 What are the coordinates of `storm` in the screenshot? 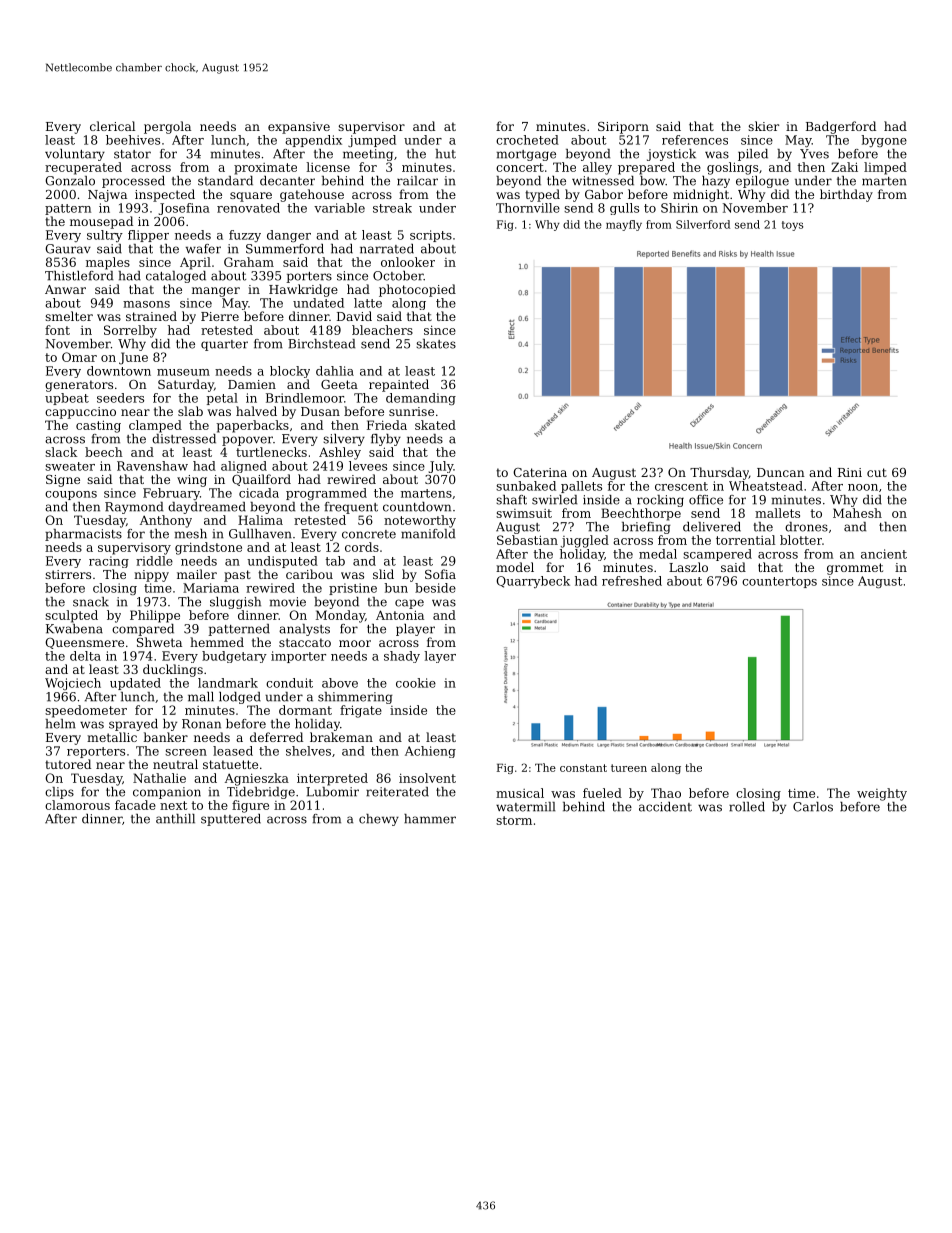 It's located at (514, 820).
